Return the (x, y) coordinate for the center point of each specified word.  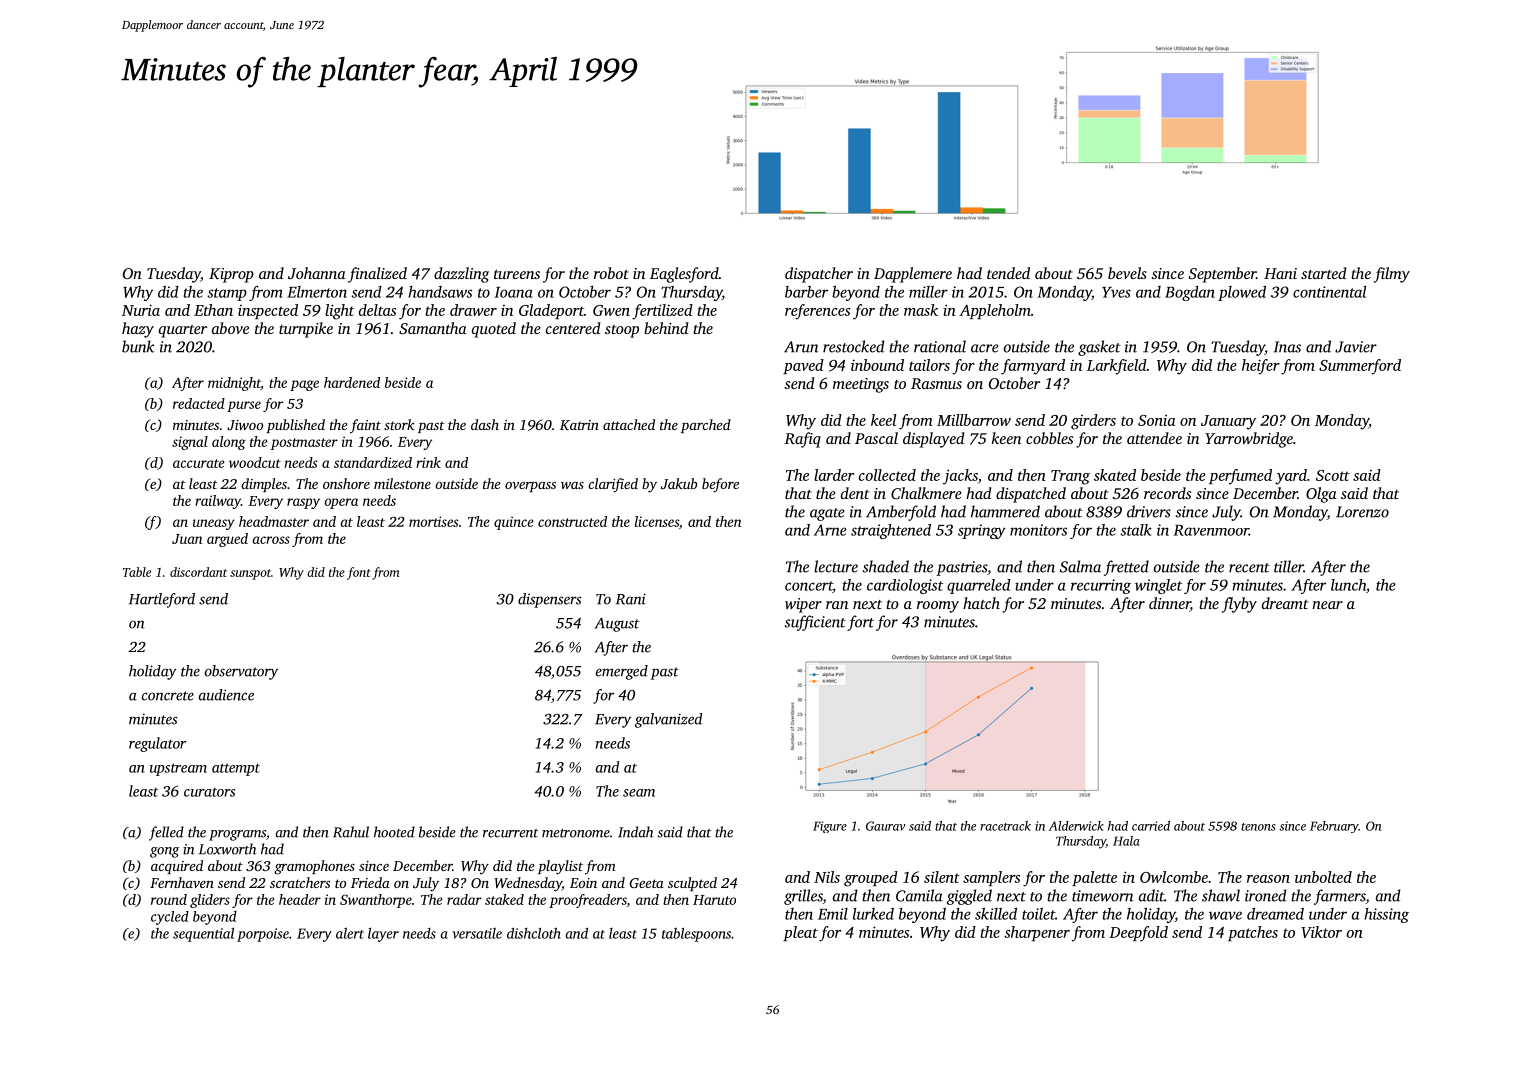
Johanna (317, 273)
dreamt (1285, 603)
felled (166, 833)
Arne (830, 530)
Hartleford (162, 600)
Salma (1080, 566)
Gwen (611, 310)
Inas (1287, 347)
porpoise (263, 935)
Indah (635, 832)
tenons (1258, 827)
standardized (373, 462)
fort (860, 623)
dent (855, 493)
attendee (1154, 438)
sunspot (250, 574)
